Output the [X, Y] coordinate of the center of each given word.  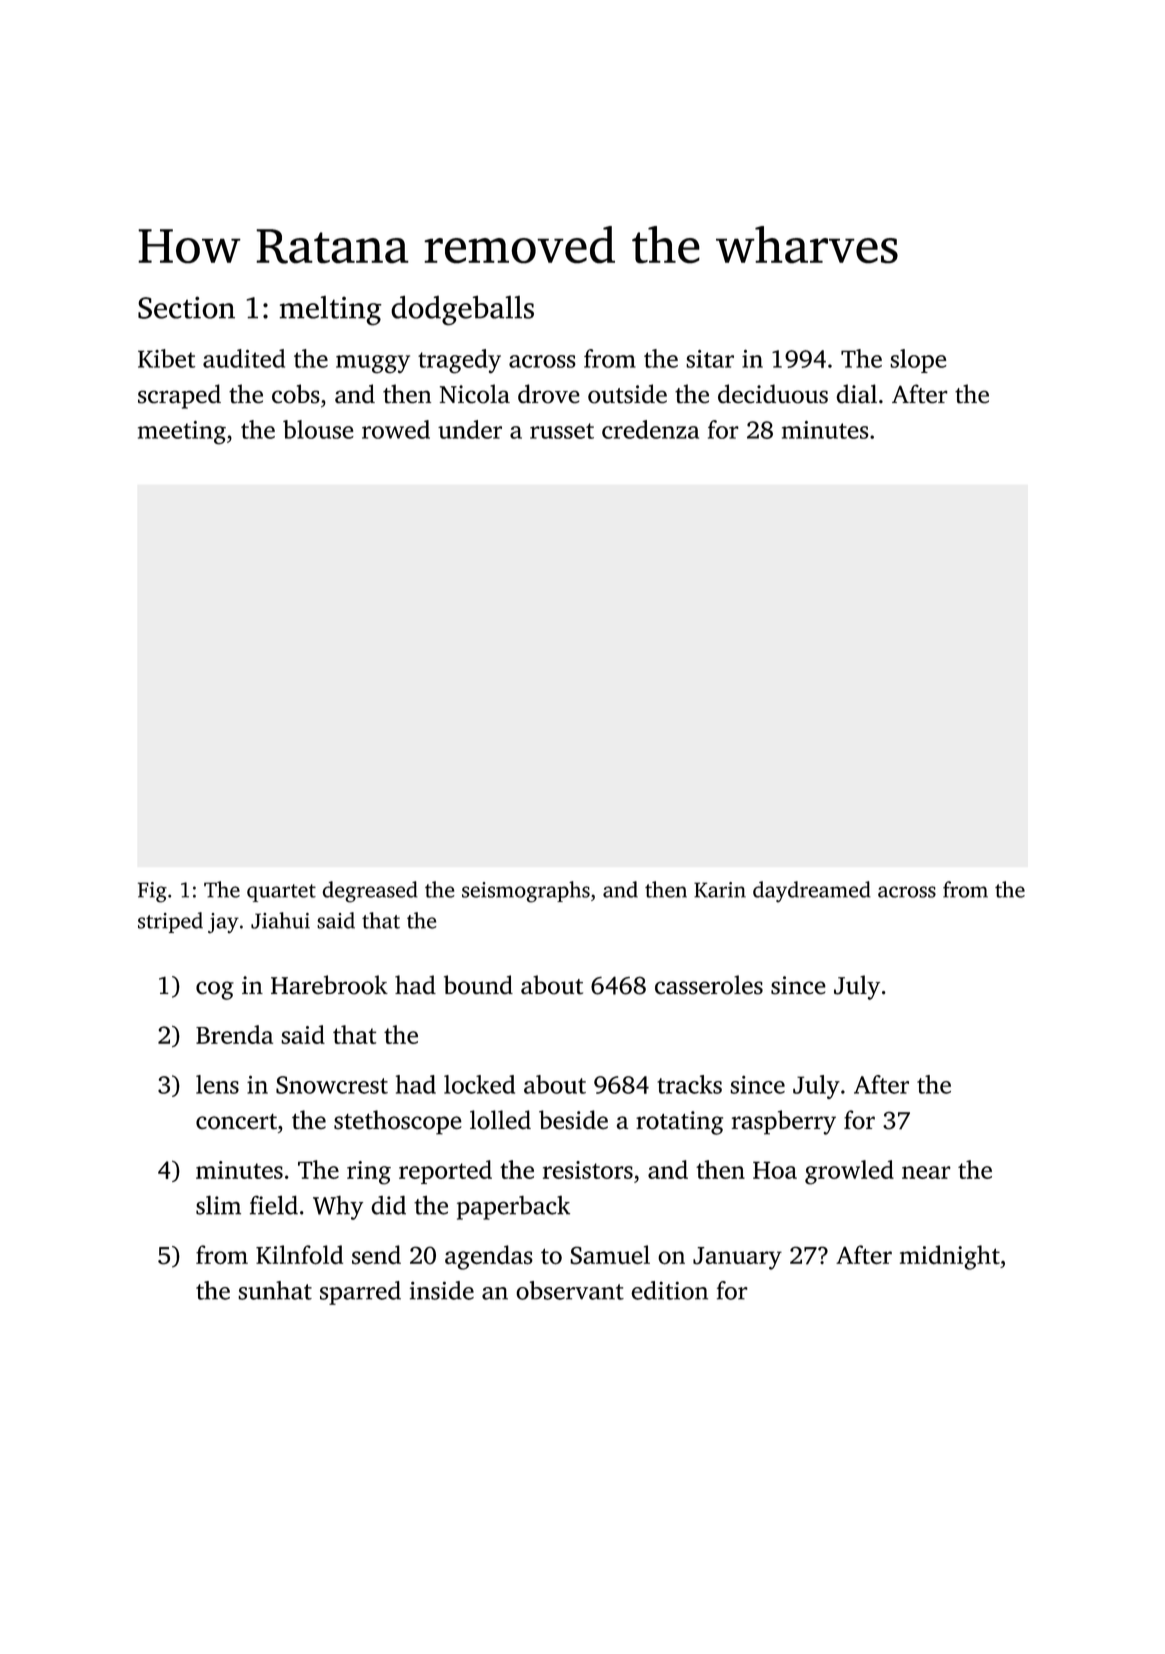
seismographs [526, 892]
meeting [182, 433]
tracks [689, 1084]
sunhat [275, 1290]
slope [918, 361]
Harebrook [329, 985]
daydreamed [812, 891]
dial [856, 393]
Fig [152, 892]
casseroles [709, 985]
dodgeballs [462, 310]
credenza [650, 429]
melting [330, 310]
